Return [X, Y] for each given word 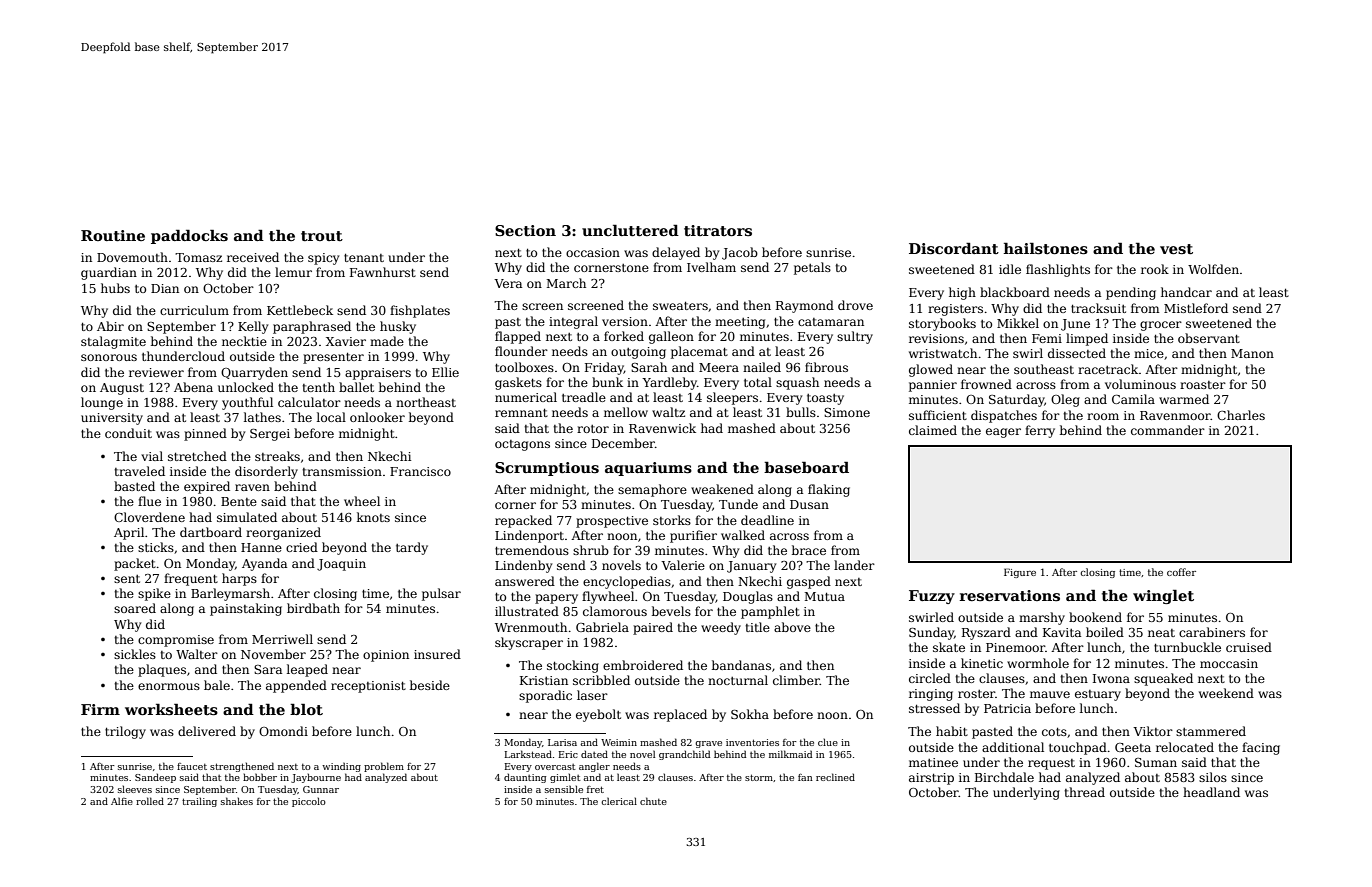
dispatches [1004, 416]
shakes [237, 801]
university [112, 419]
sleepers [732, 398]
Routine [113, 235]
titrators [718, 230]
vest [1176, 249]
